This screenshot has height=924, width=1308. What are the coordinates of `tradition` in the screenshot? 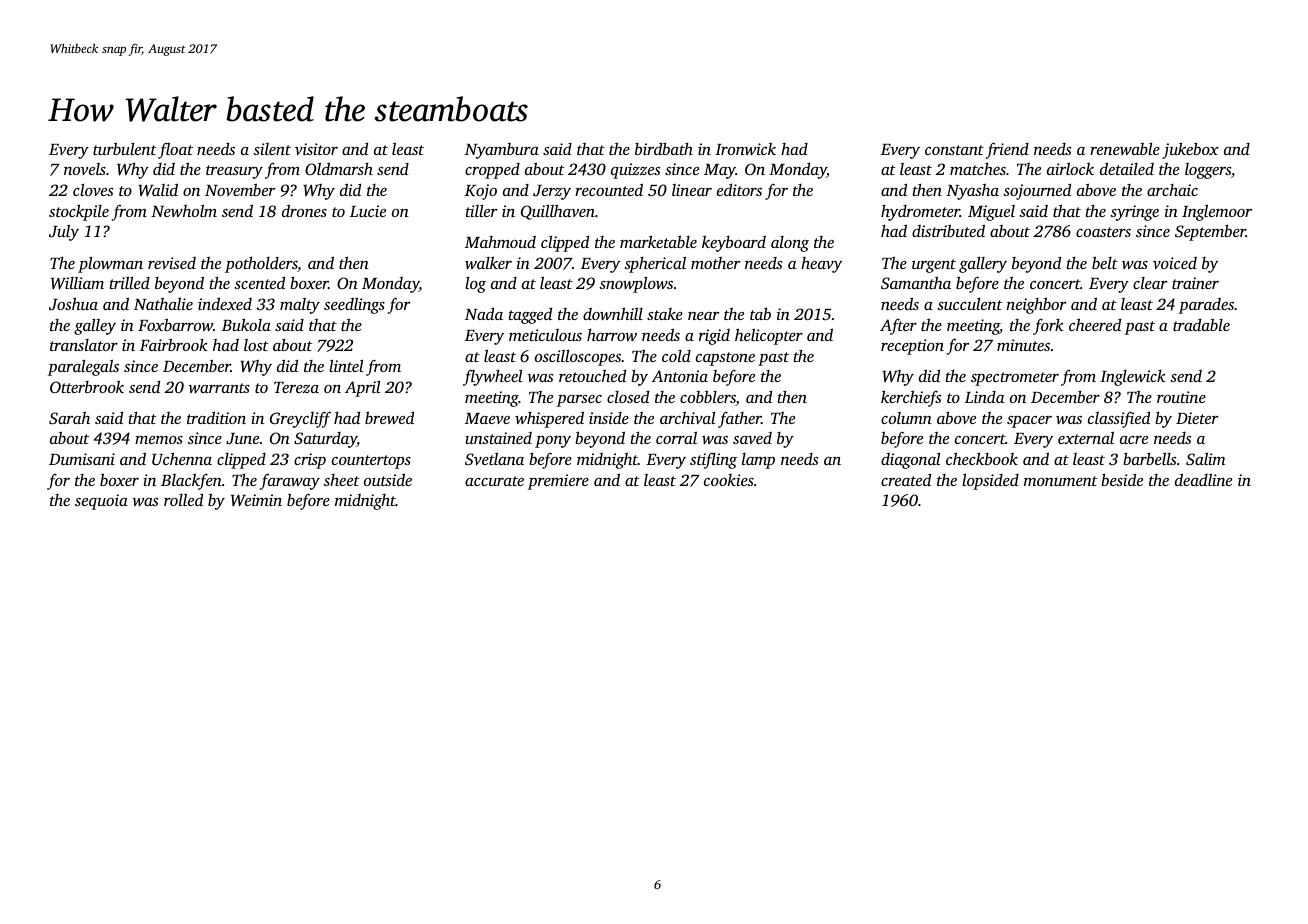 It's located at (216, 417).
